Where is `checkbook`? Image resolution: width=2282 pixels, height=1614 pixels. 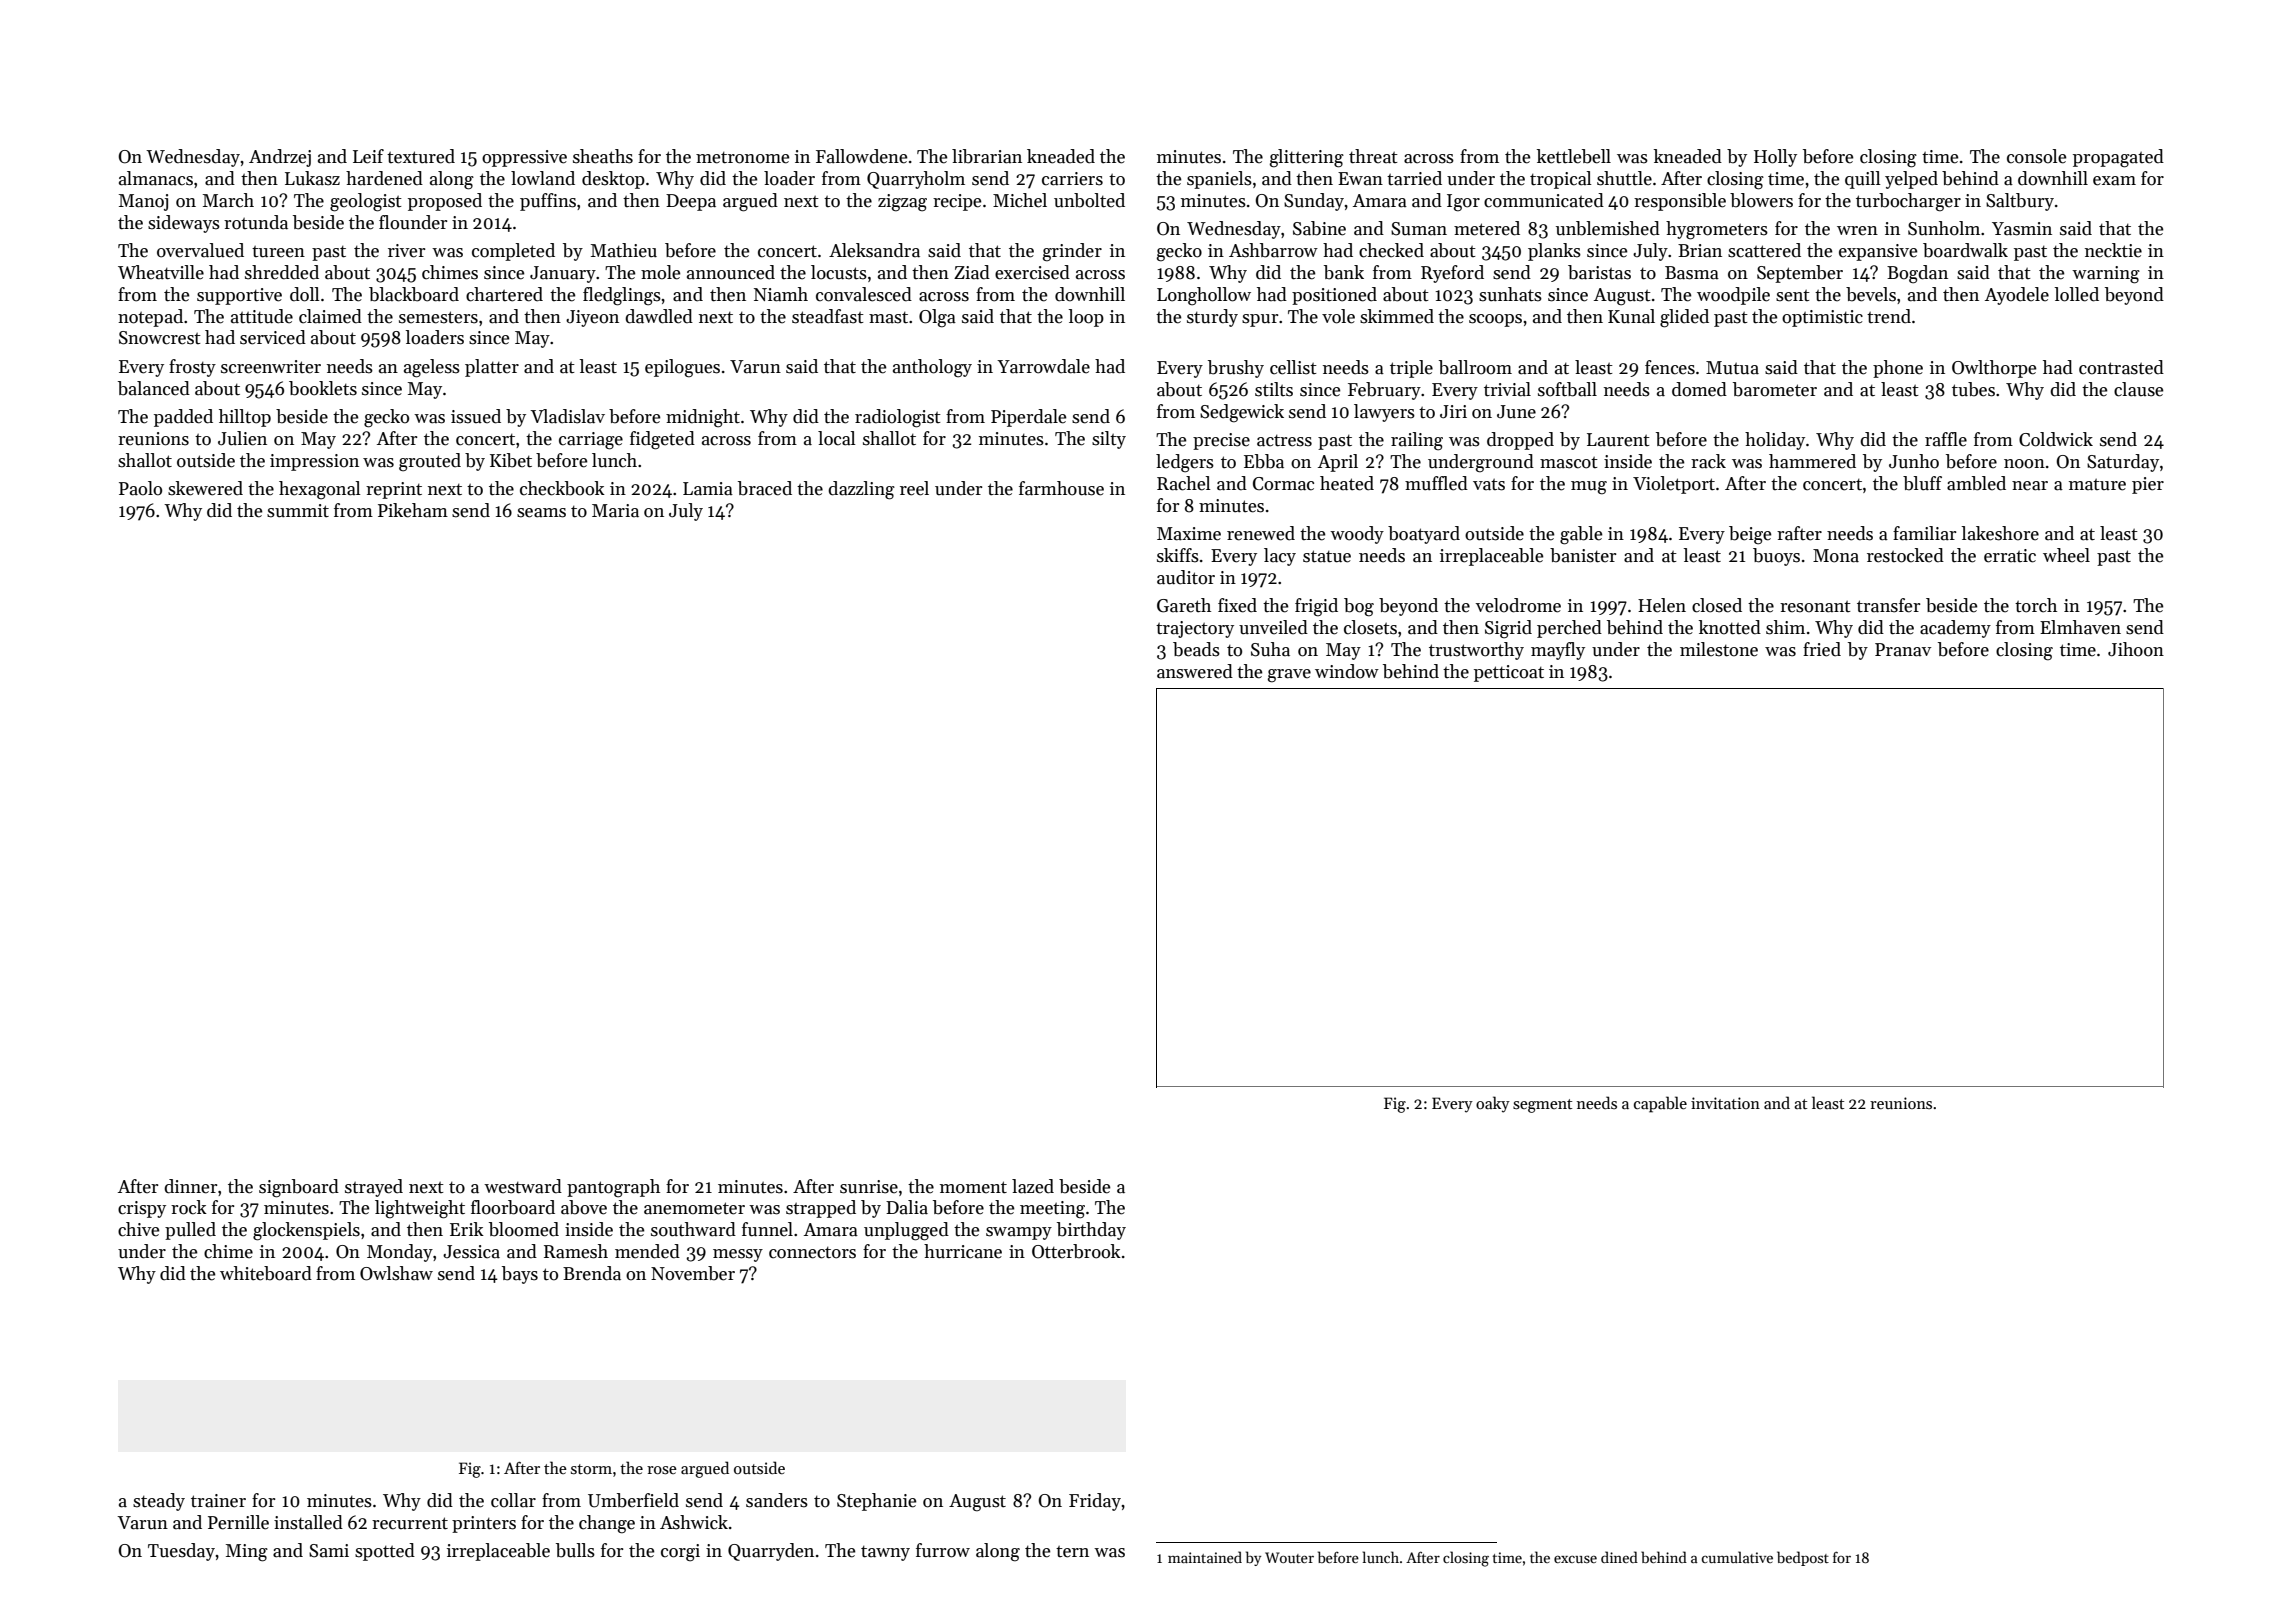 checkbook is located at coordinates (562, 488).
